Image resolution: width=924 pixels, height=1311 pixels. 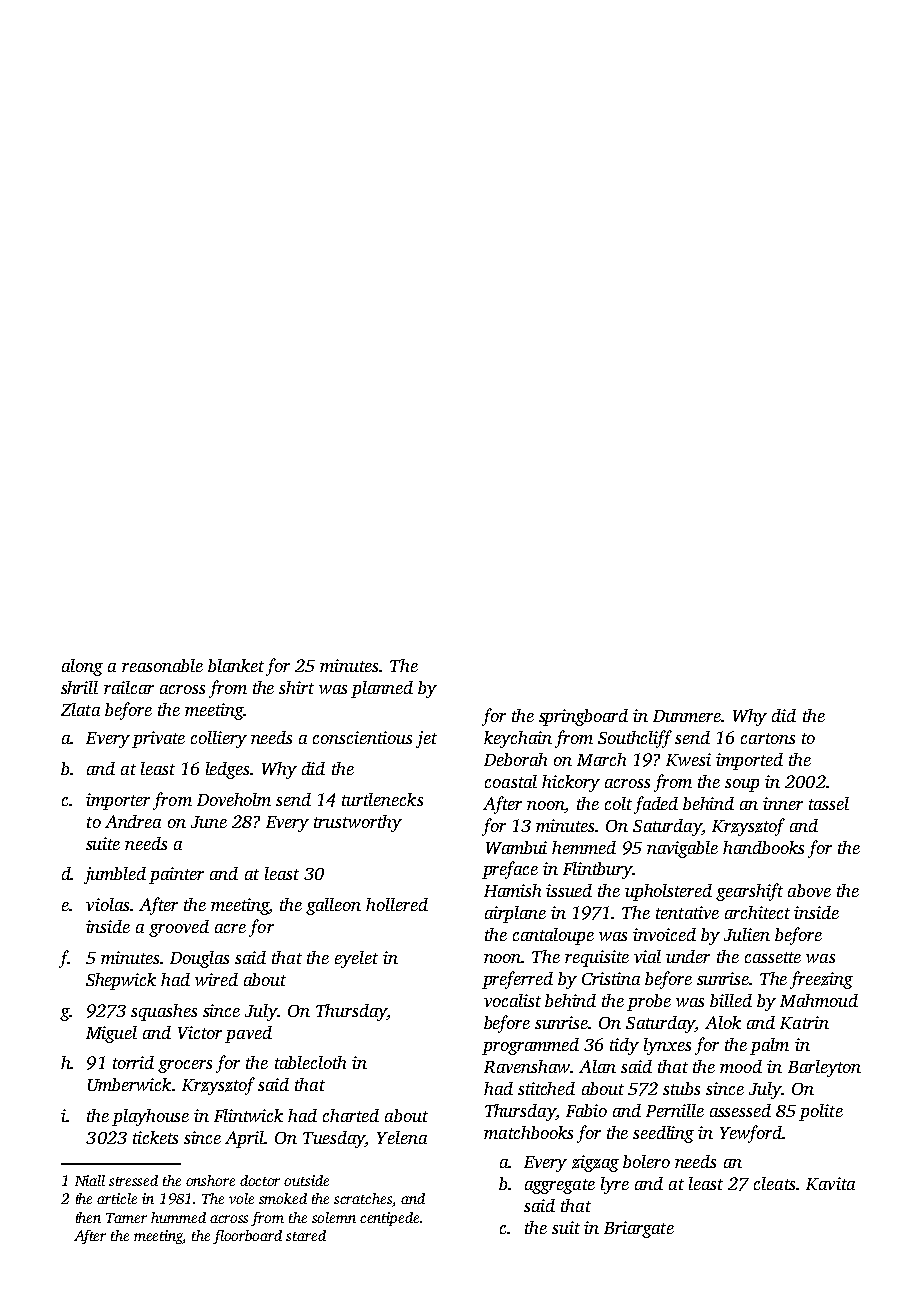 I want to click on Briargate, so click(x=639, y=1229).
